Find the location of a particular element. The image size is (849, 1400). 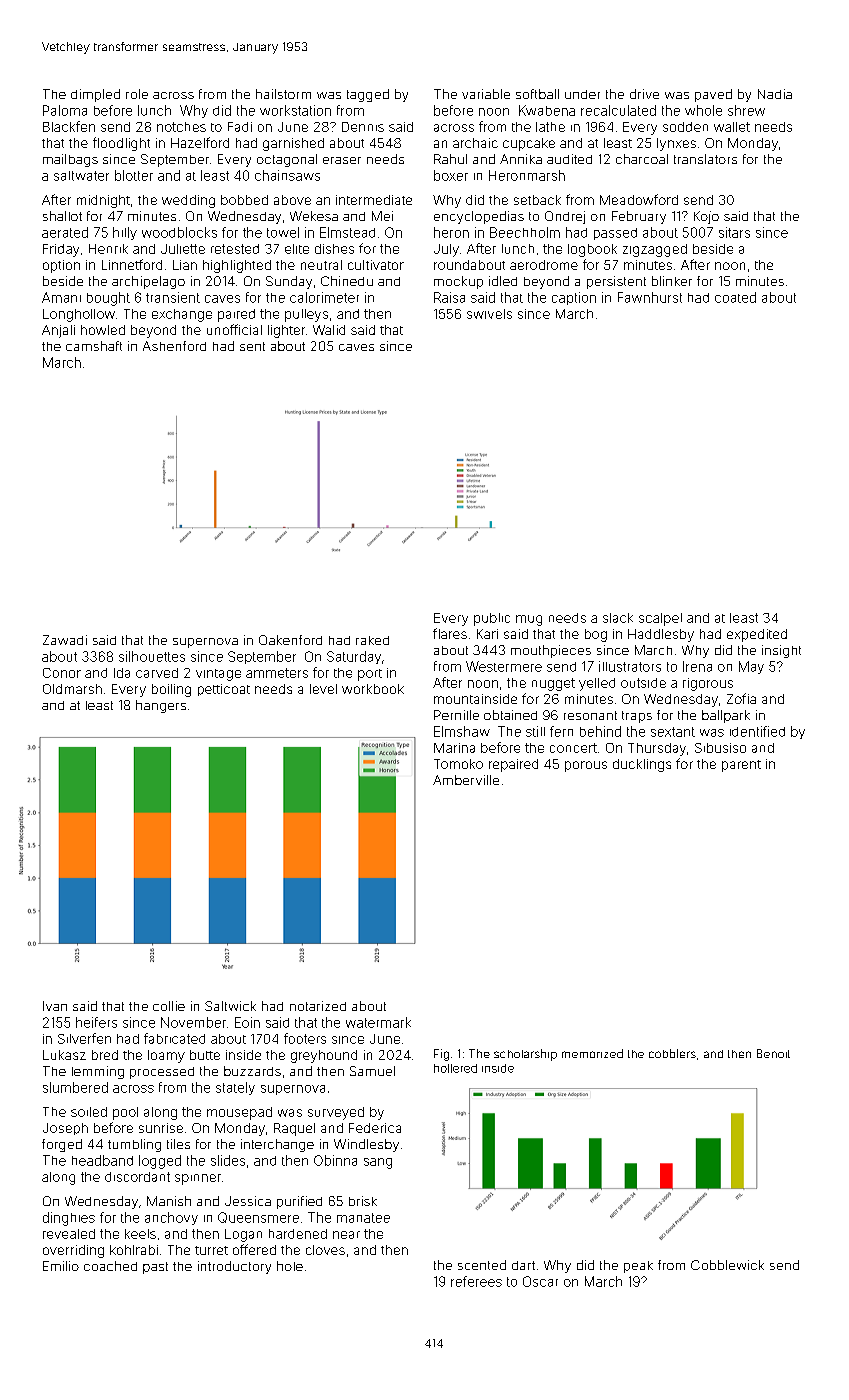

unofficial is located at coordinates (234, 329).
